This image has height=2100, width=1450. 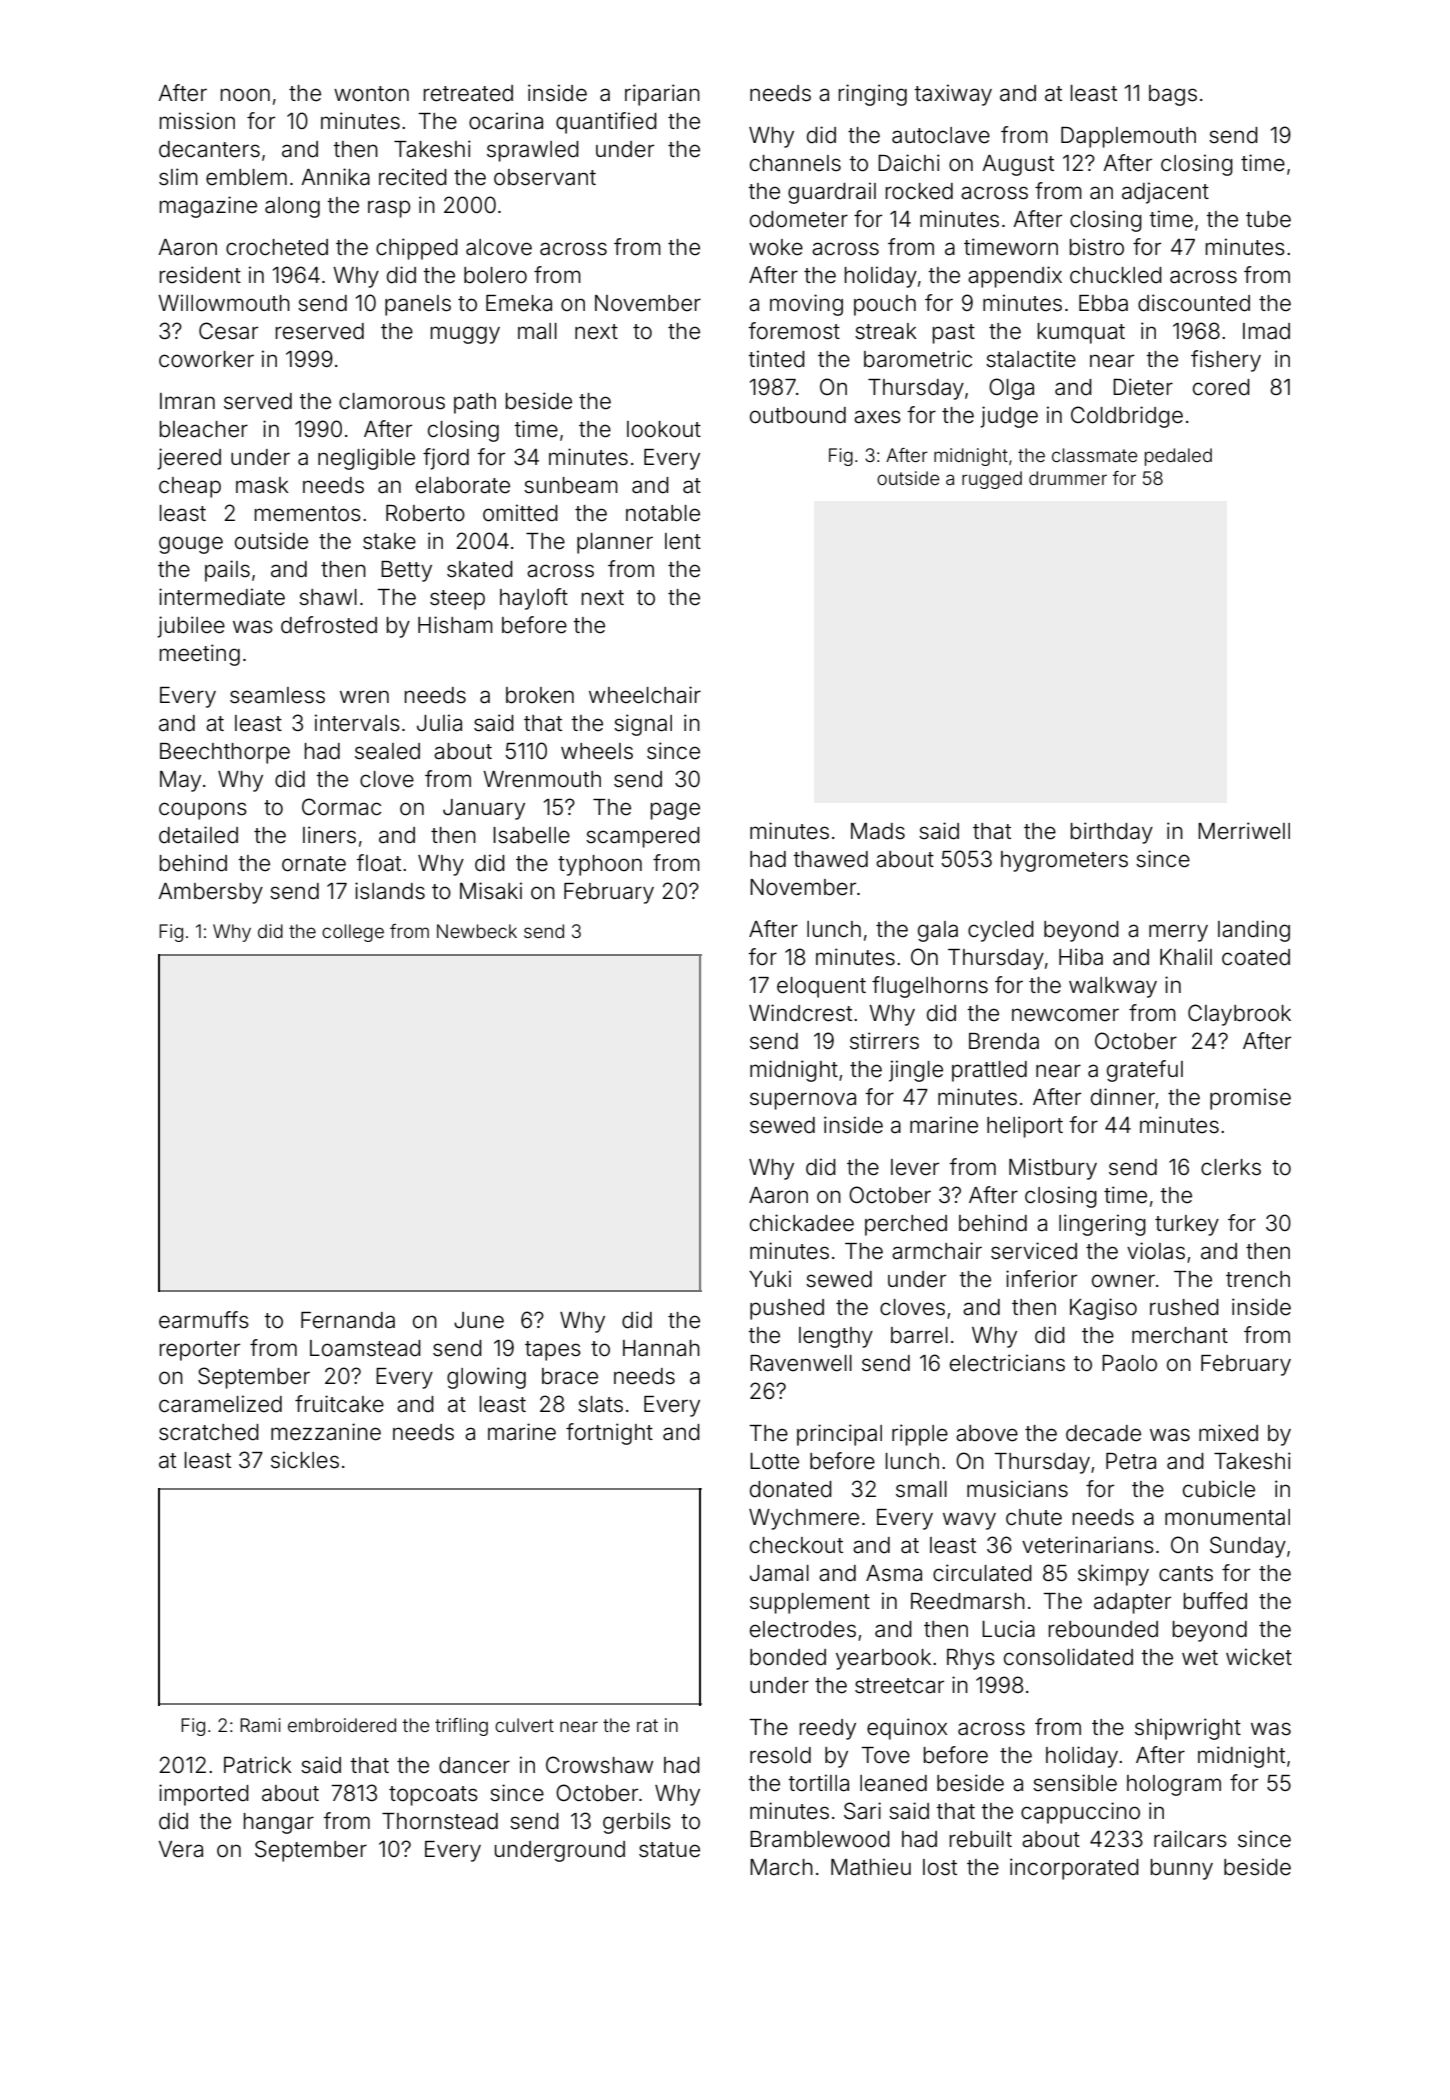 What do you see at coordinates (339, 1404) in the image?
I see `fruitcake` at bounding box center [339, 1404].
